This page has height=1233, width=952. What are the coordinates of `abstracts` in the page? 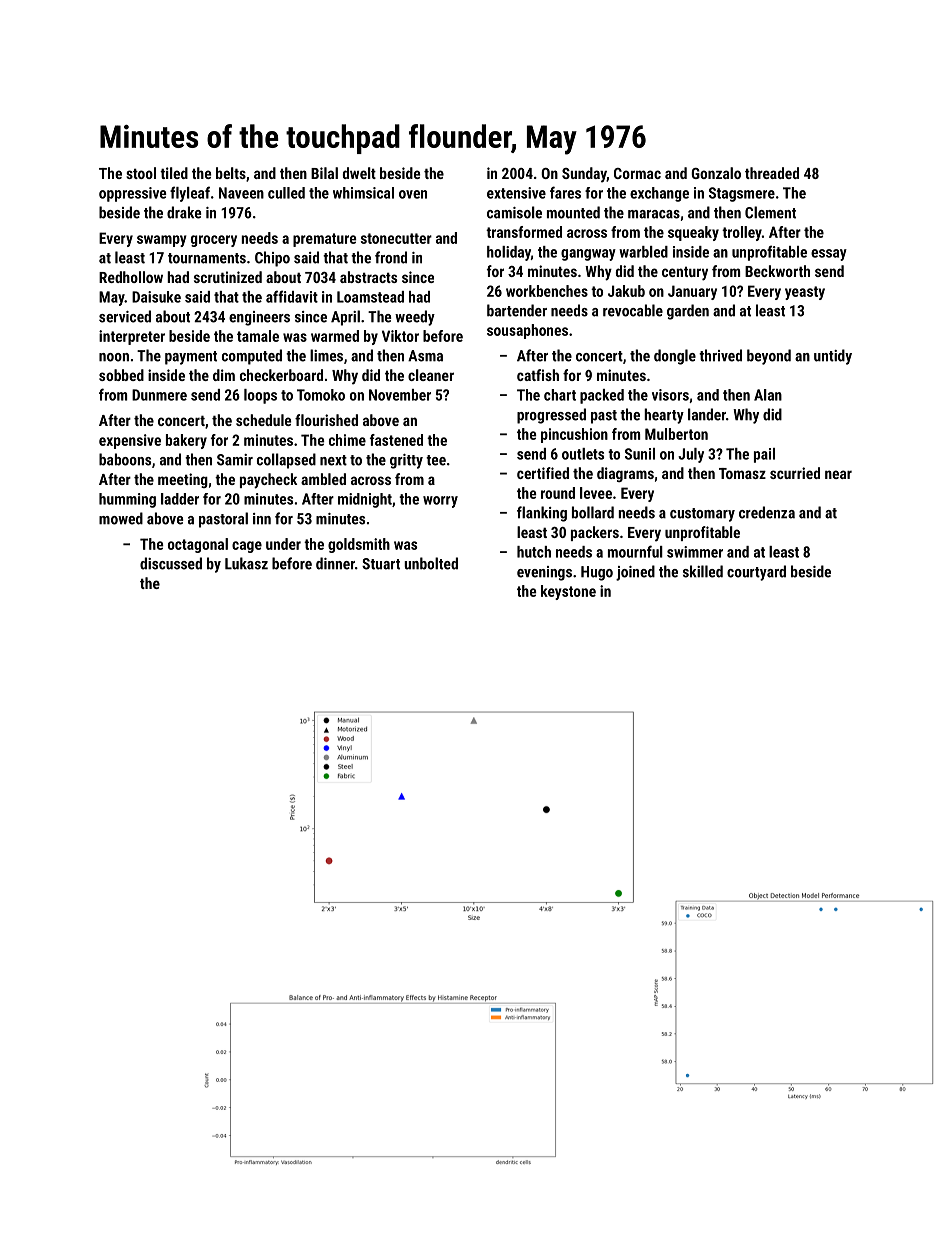 It's located at (368, 277).
